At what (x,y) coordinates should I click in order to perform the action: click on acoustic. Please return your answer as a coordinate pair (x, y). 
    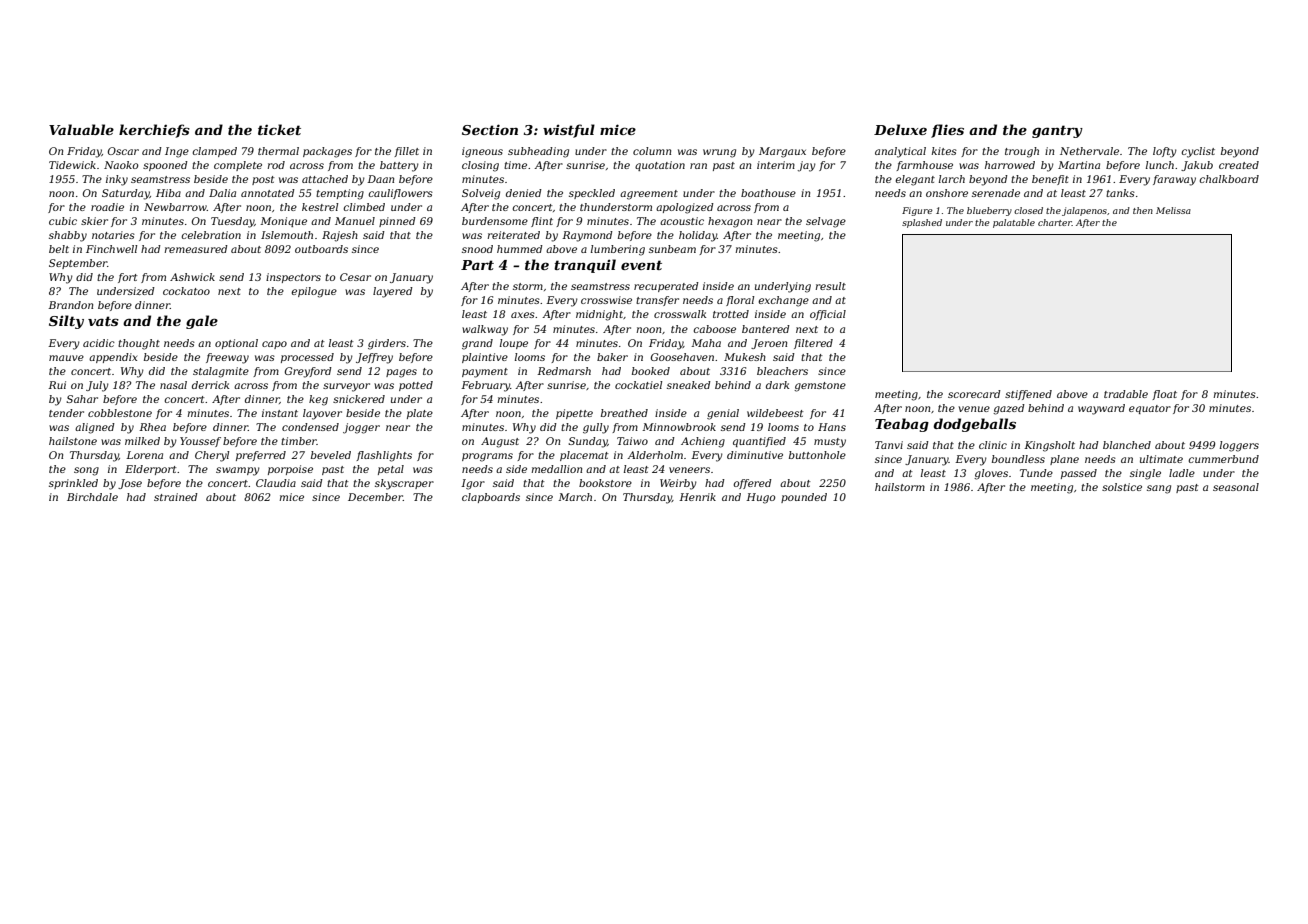
    Looking at the image, I should click on (682, 221).
